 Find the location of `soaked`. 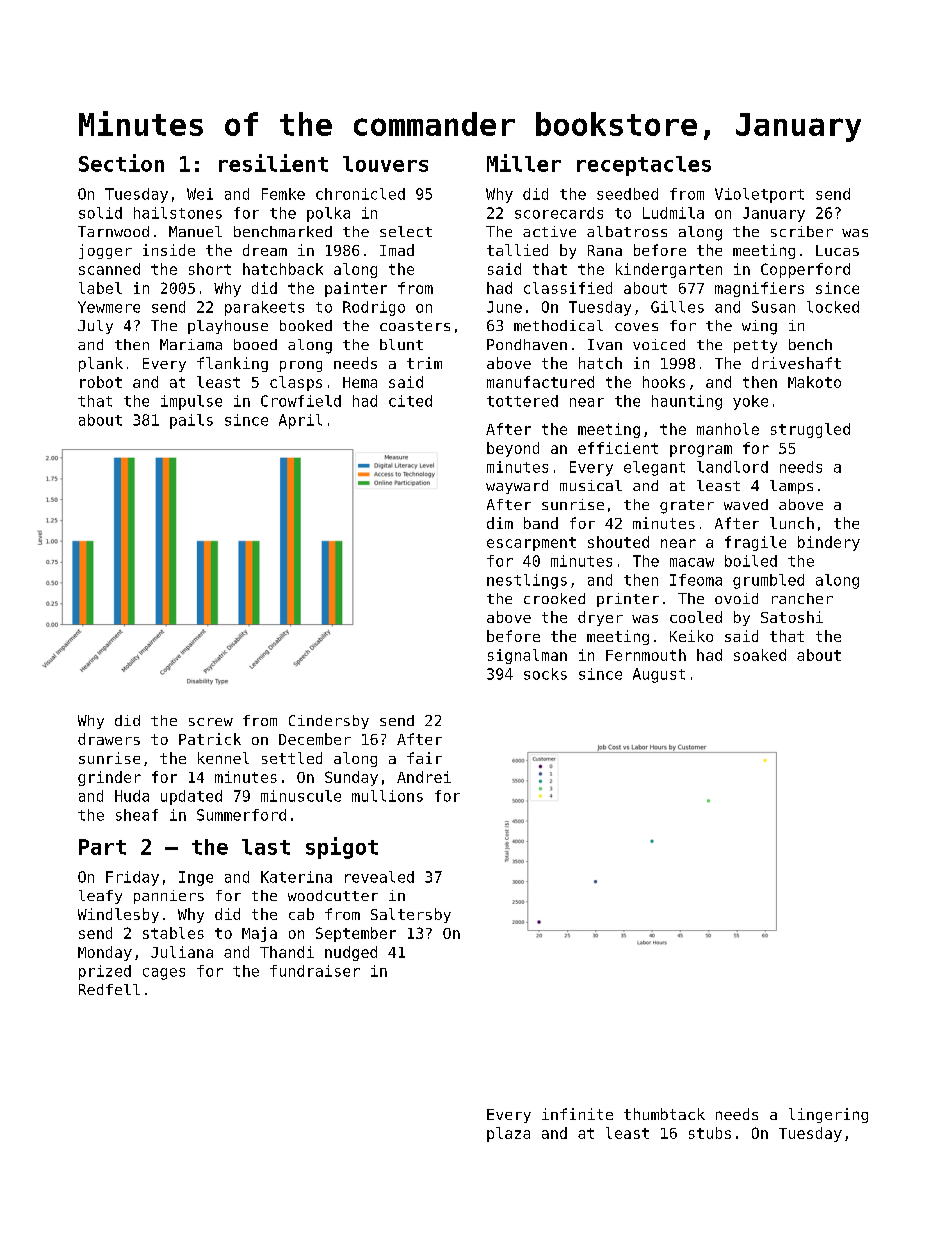

soaked is located at coordinates (760, 655).
